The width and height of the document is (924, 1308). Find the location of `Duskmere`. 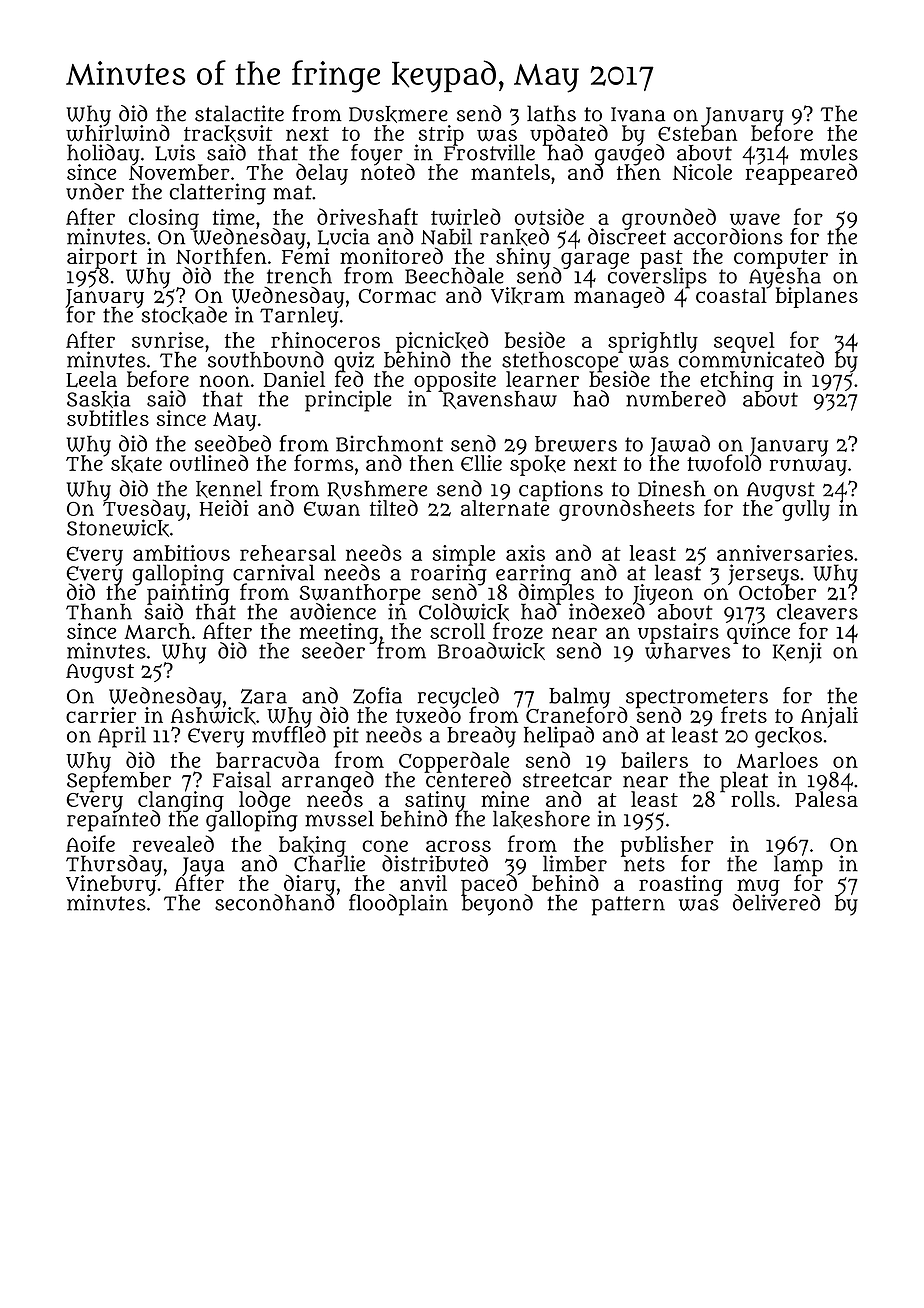

Duskmere is located at coordinates (398, 114).
